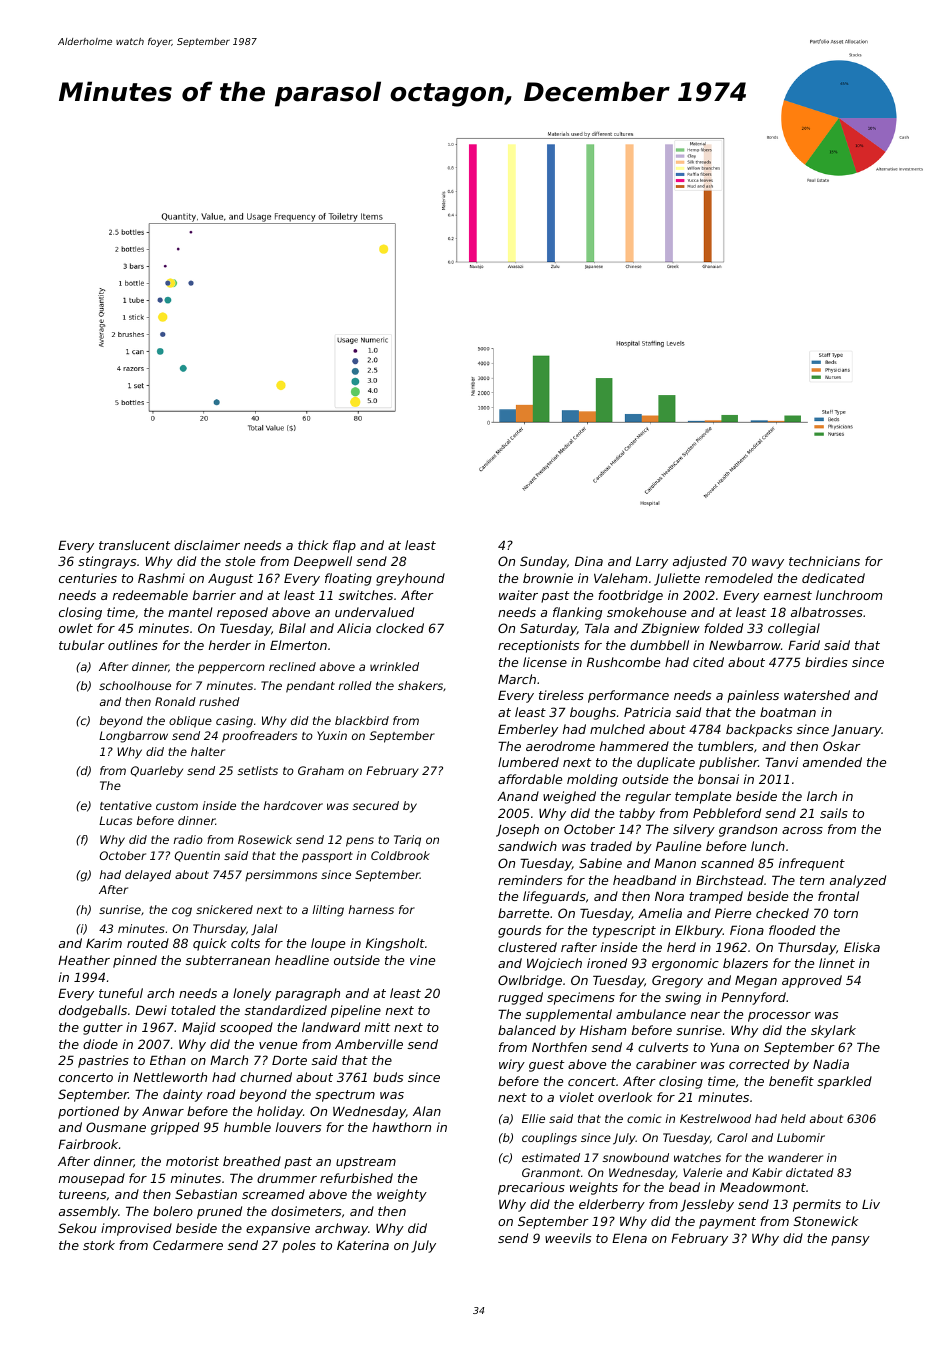 The height and width of the screenshot is (1370, 946). What do you see at coordinates (134, 545) in the screenshot?
I see `translucent` at bounding box center [134, 545].
